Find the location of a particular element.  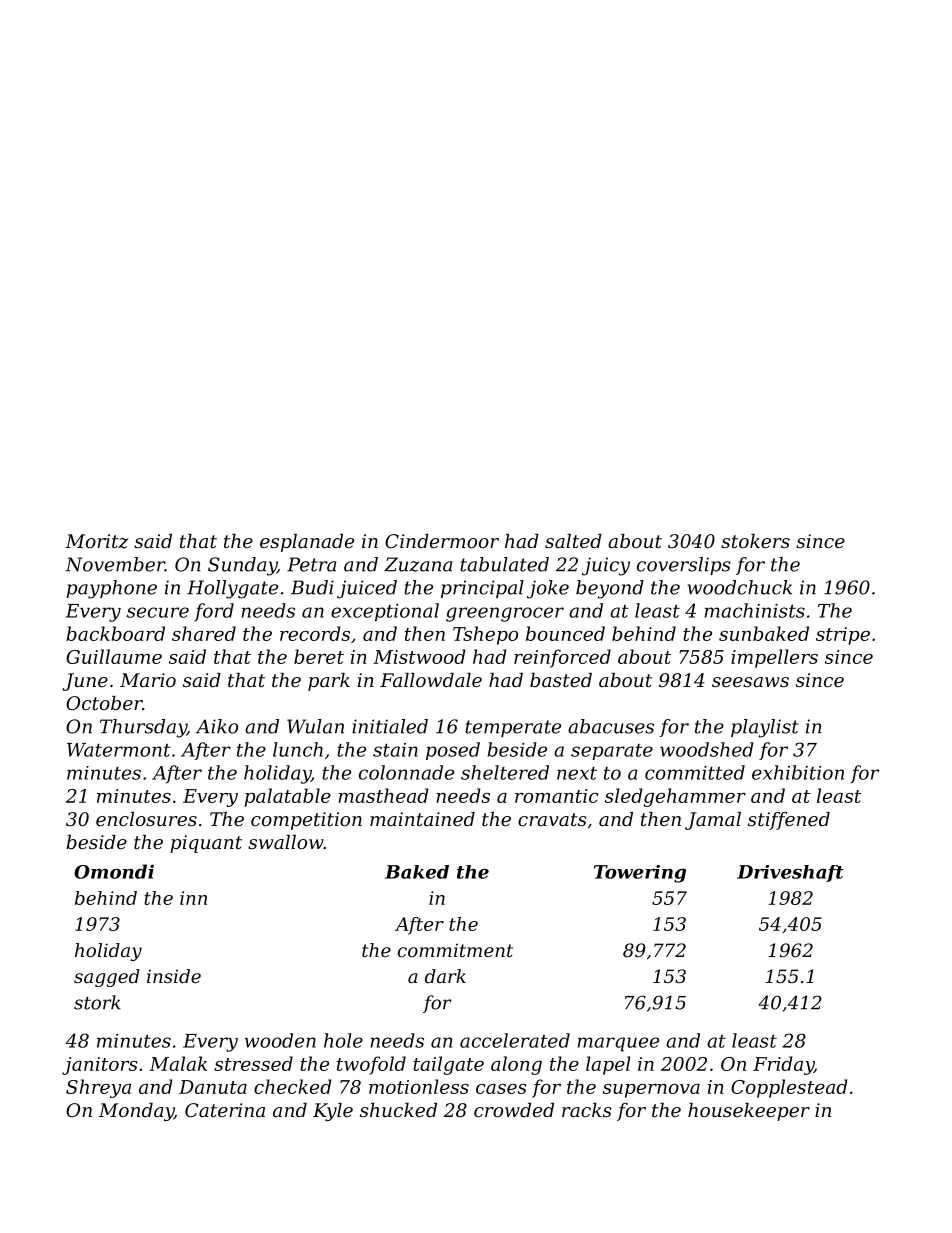

Caterina is located at coordinates (225, 1110).
